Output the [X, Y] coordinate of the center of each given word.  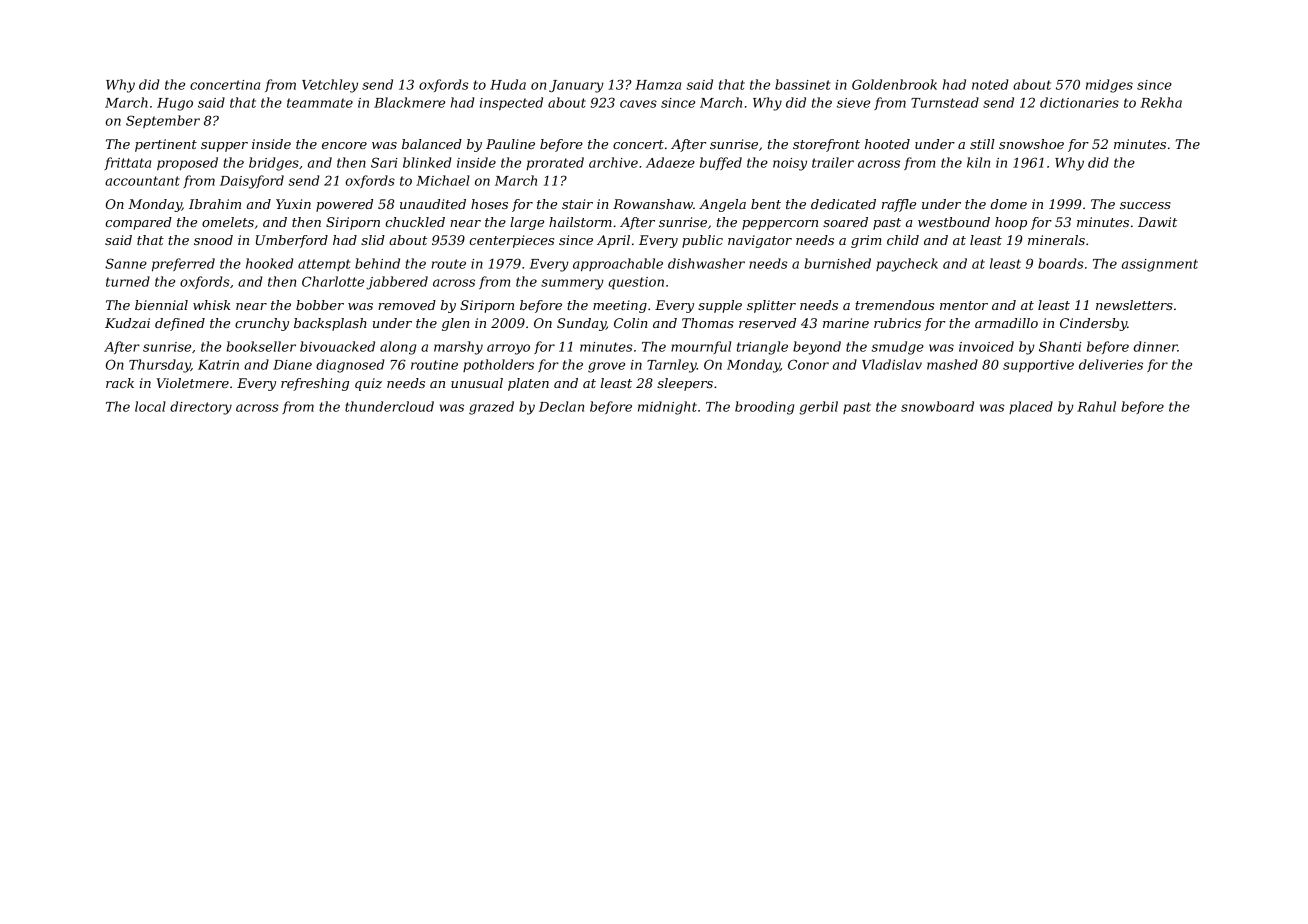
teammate [320, 103]
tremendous [894, 305]
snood [213, 240]
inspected [511, 103]
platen [528, 384]
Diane [292, 365]
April [613, 241]
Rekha [1161, 102]
